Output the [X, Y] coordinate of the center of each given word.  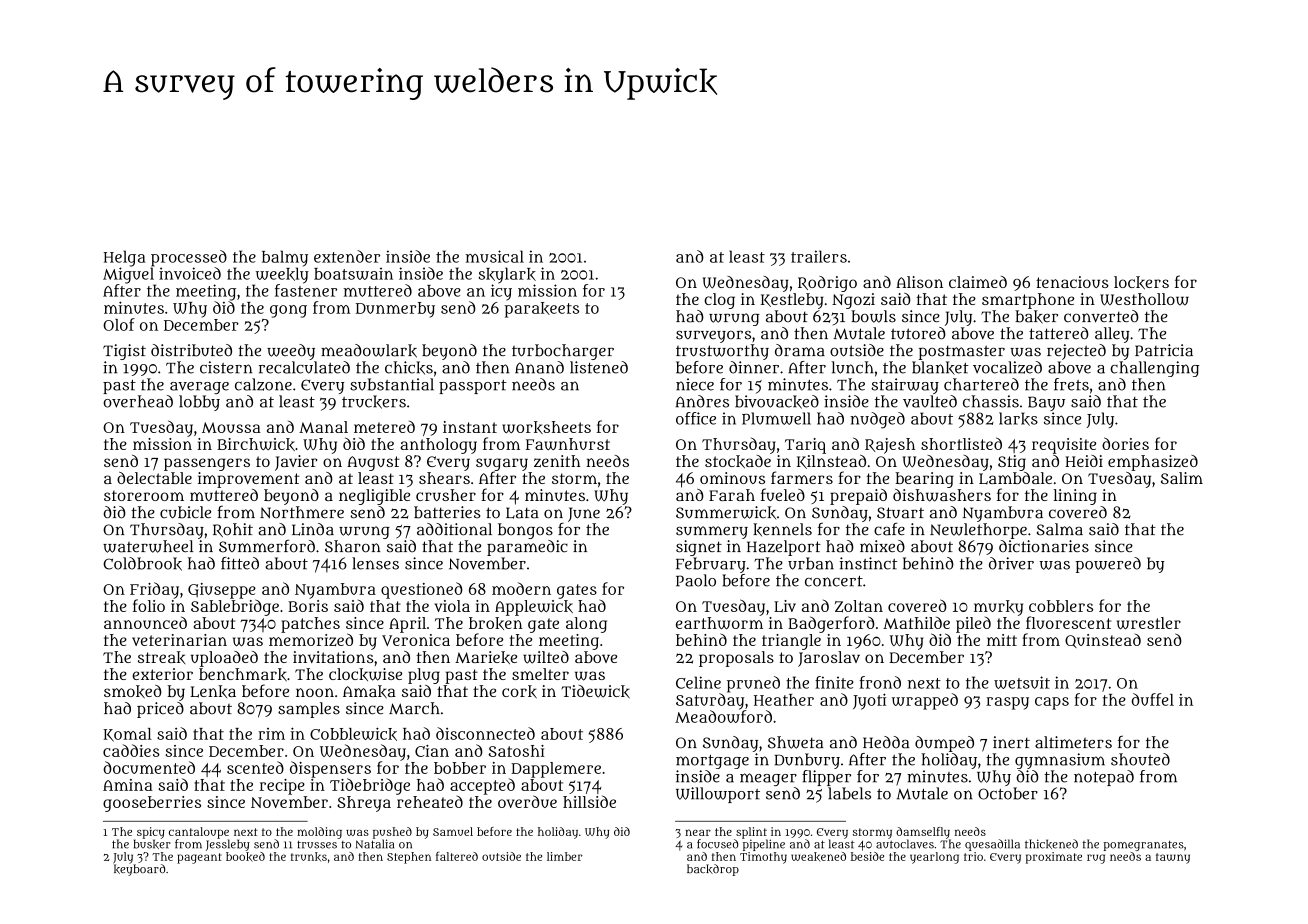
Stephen [409, 858]
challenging [1155, 369]
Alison [919, 282]
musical [495, 256]
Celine [698, 682]
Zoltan [859, 606]
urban [811, 563]
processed [189, 258]
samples [309, 710]
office [696, 418]
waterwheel [148, 546]
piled [973, 625]
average [199, 388]
